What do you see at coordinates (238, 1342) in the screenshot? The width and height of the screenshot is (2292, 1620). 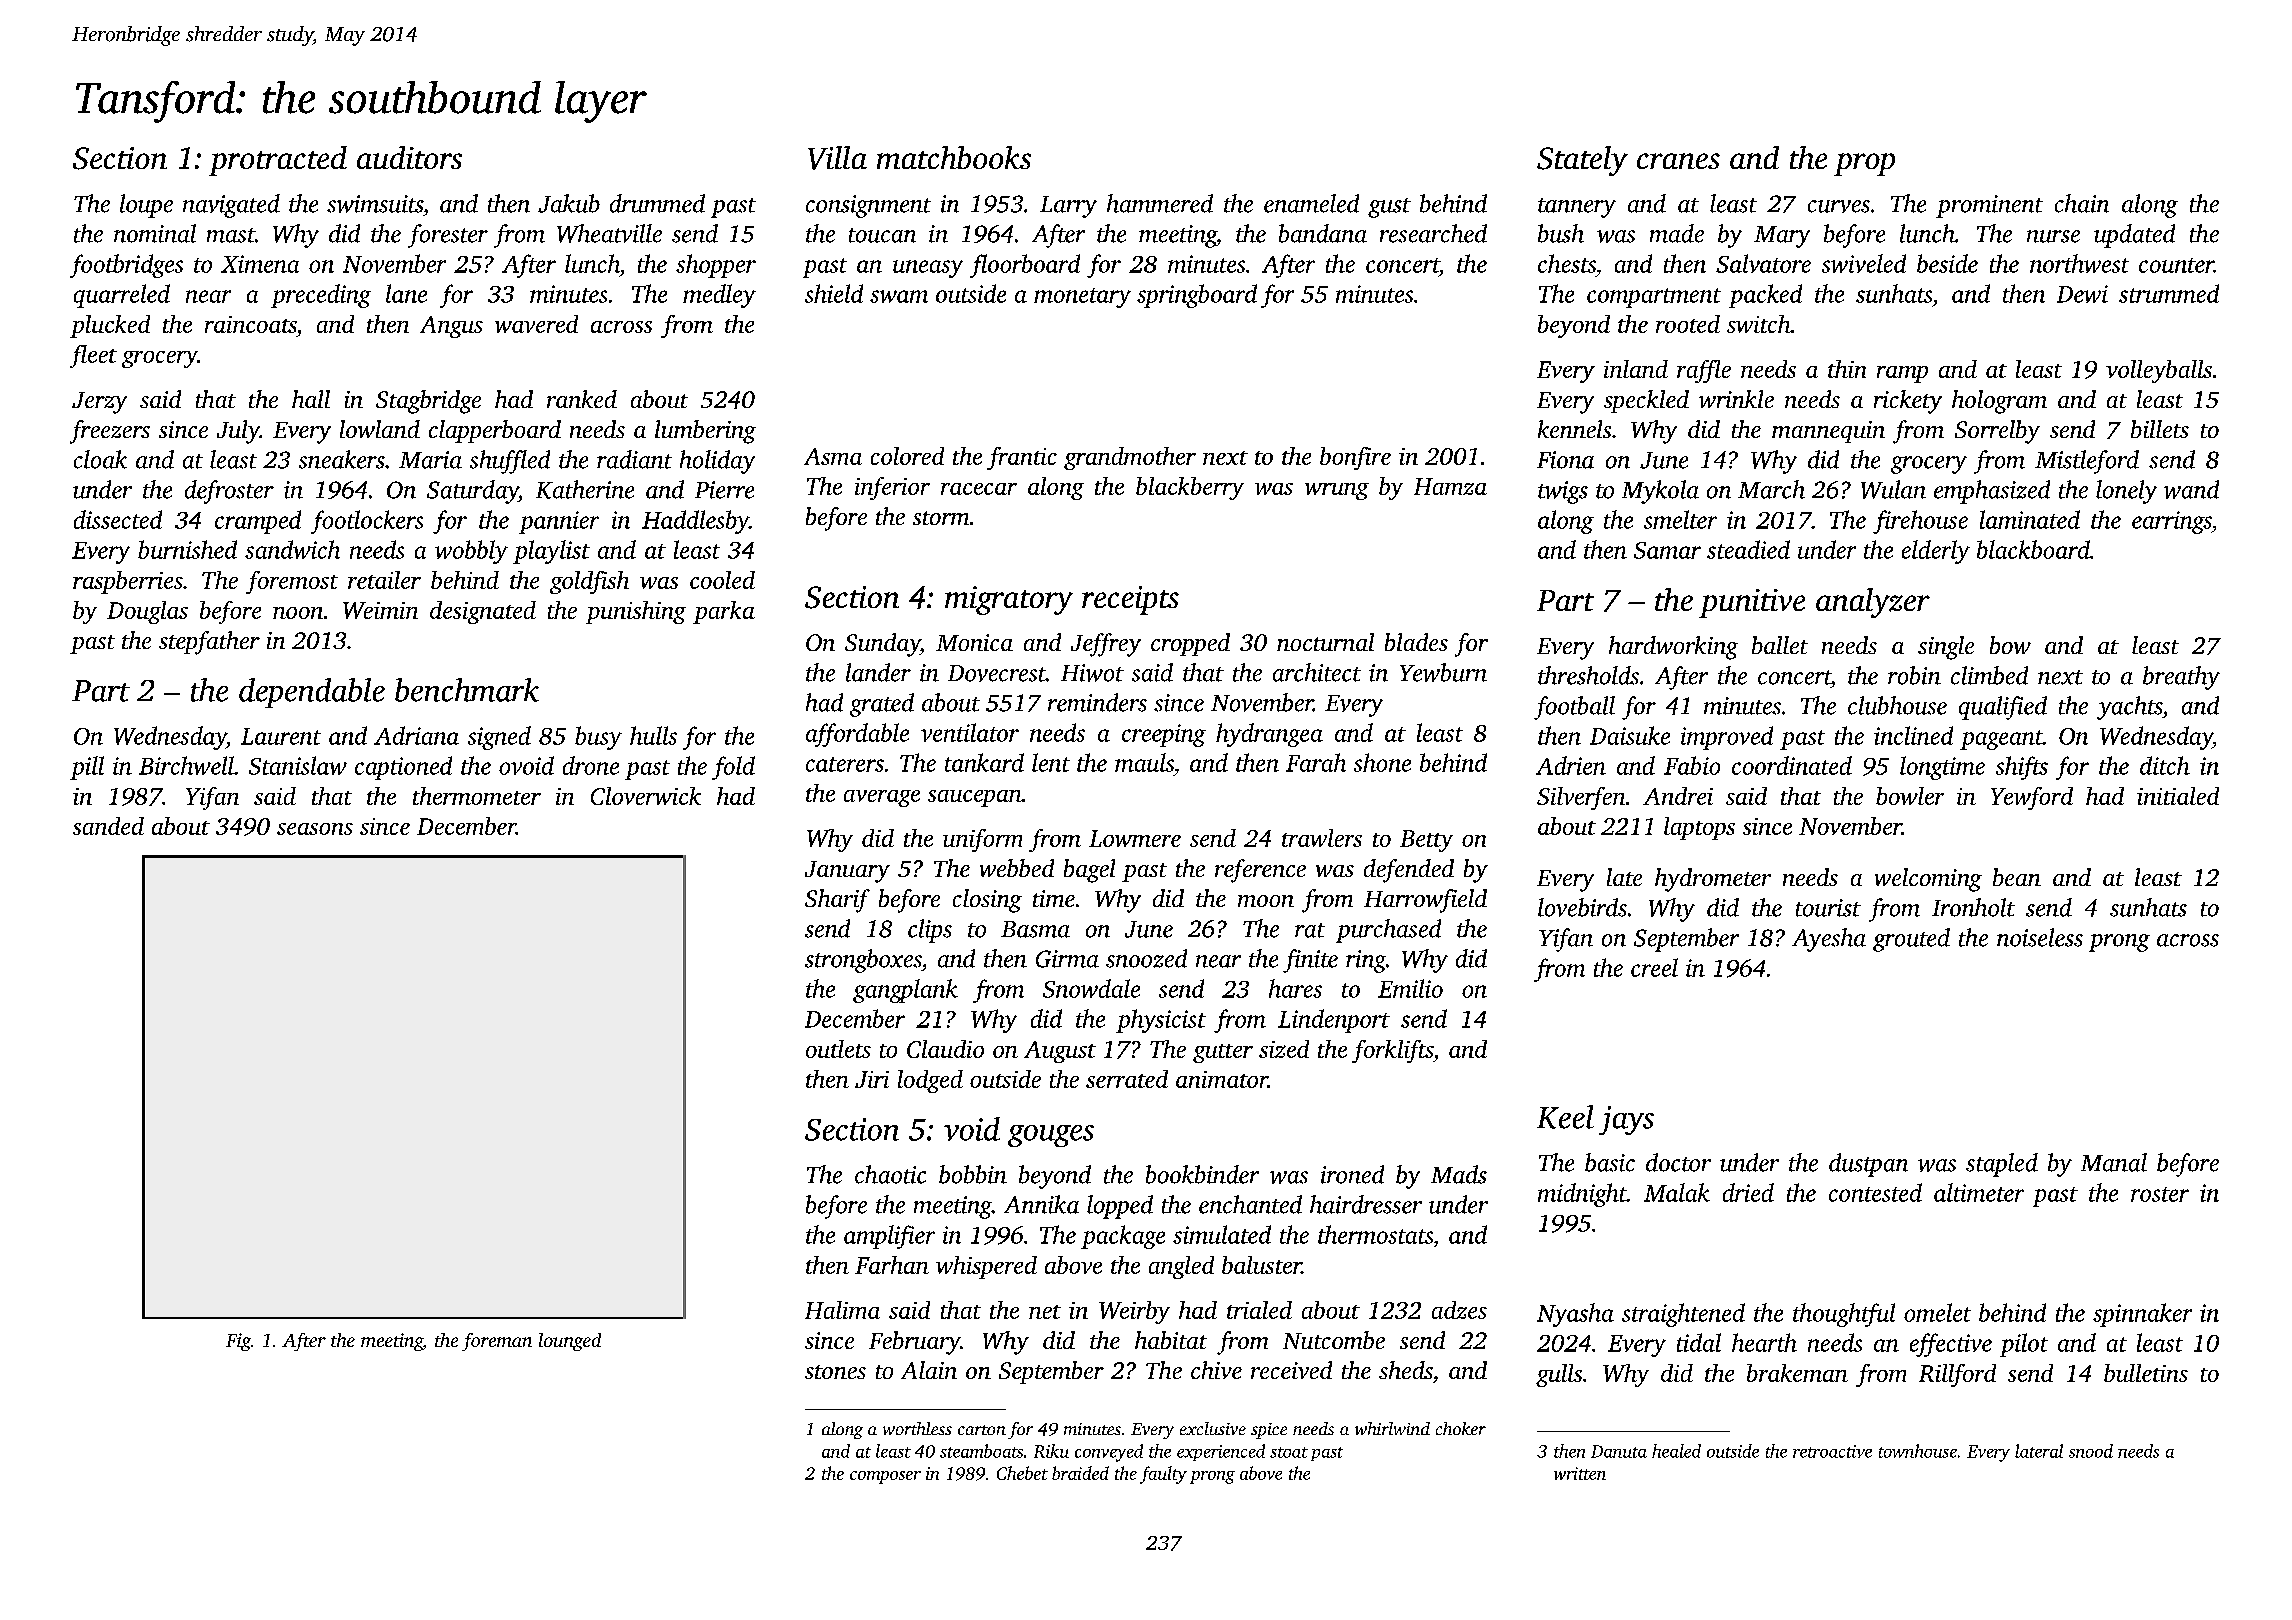 I see `Fig` at bounding box center [238, 1342].
